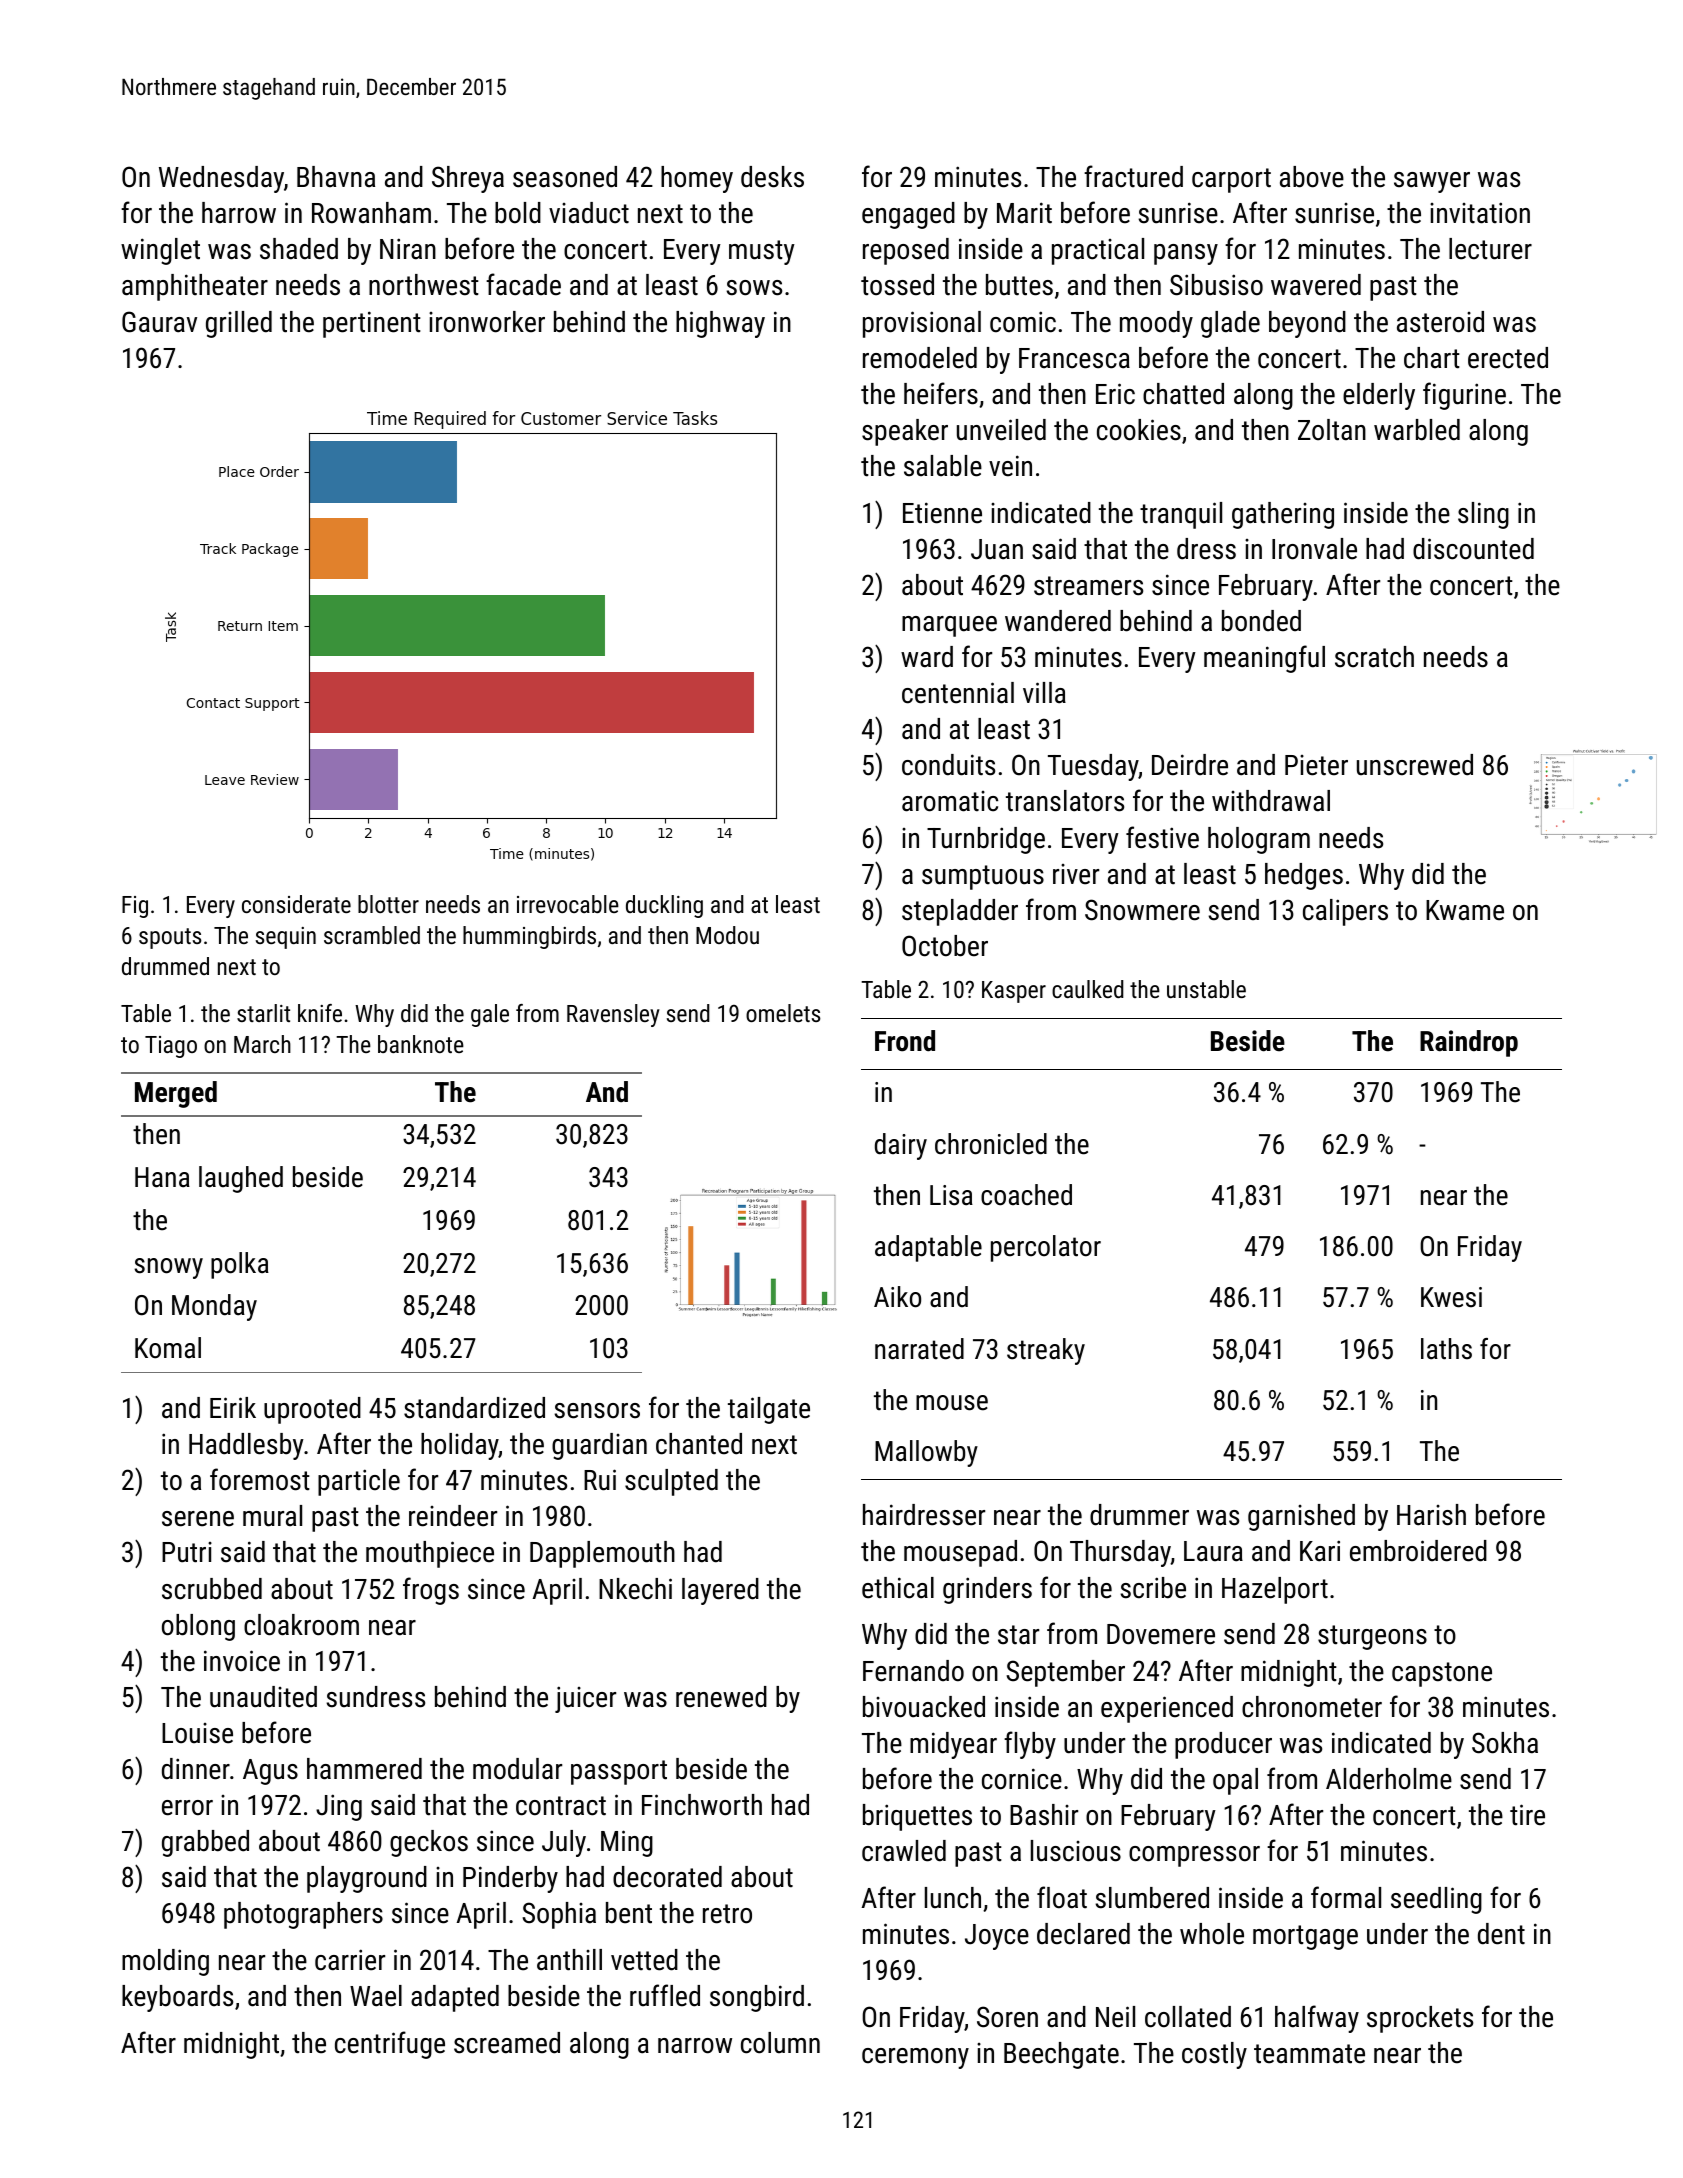  What do you see at coordinates (487, 322) in the screenshot?
I see `ironworker` at bounding box center [487, 322].
